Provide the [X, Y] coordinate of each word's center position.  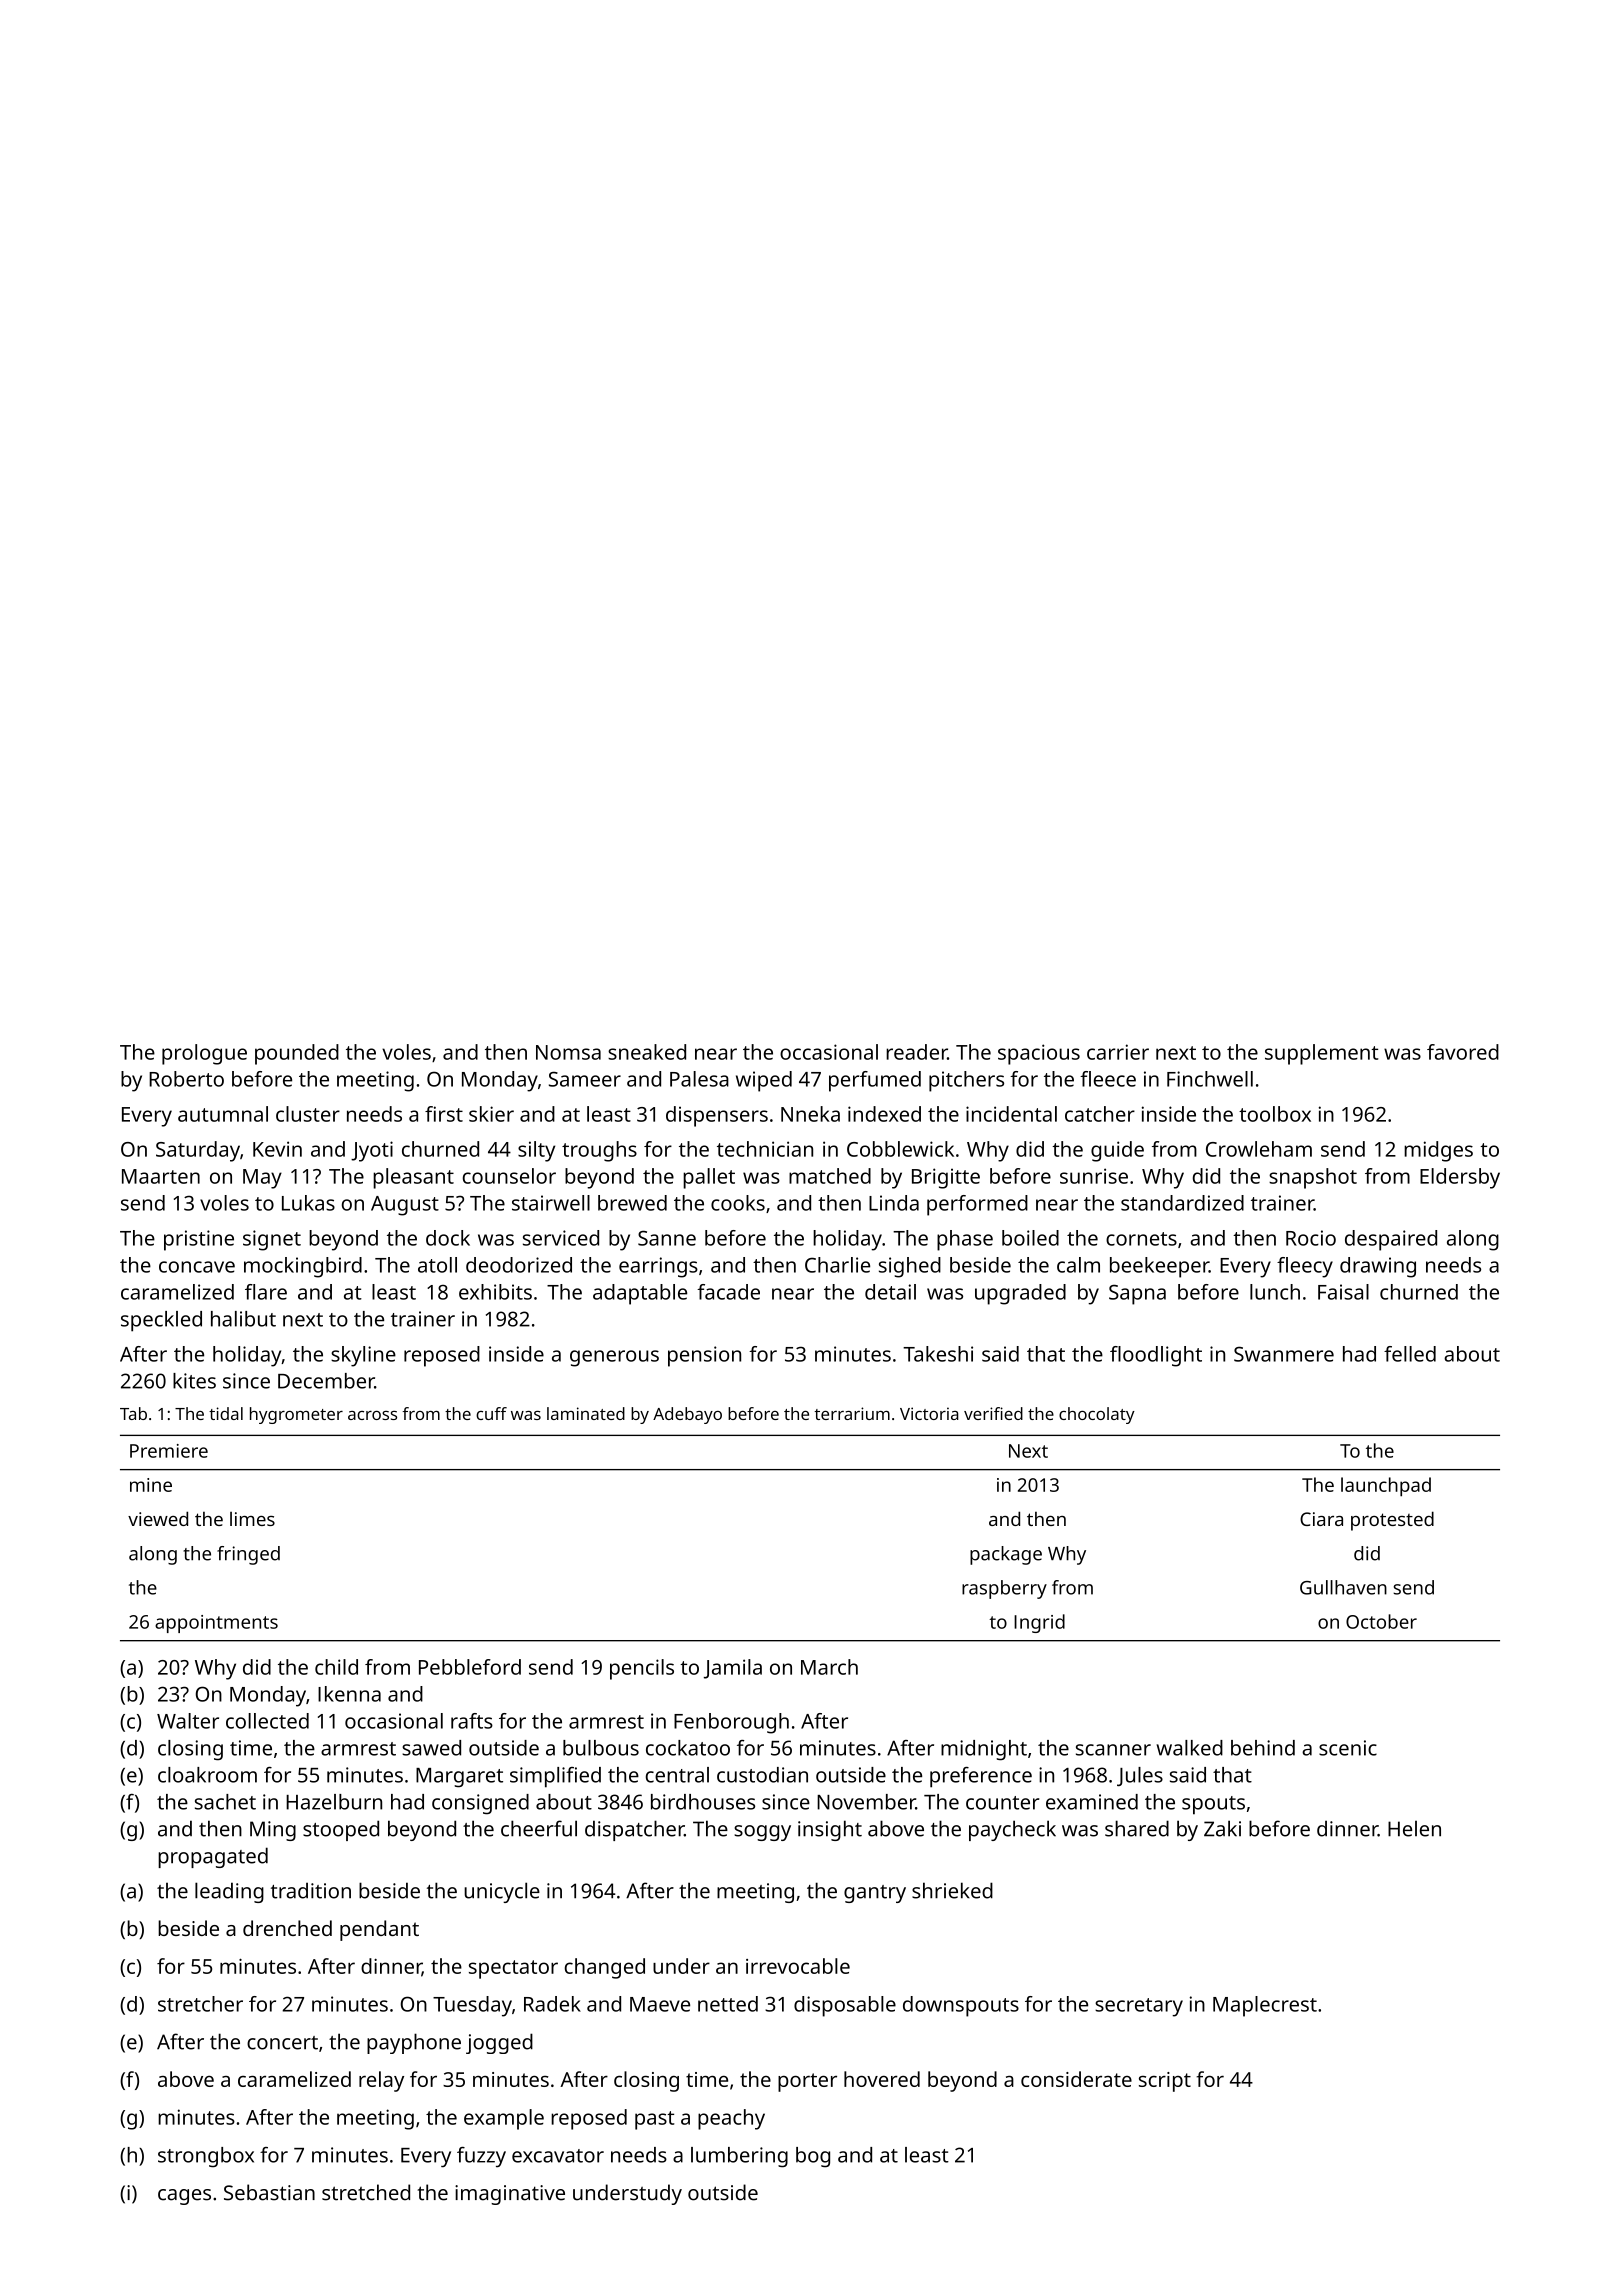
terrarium [852, 1413]
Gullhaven [1343, 1587]
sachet [225, 1802]
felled [1410, 1354]
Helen [1414, 1829]
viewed [158, 1518]
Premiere [169, 1451]
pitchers [966, 1081]
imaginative [510, 2195]
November [866, 1802]
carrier [1118, 1052]
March [829, 1667]
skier [491, 1114]
